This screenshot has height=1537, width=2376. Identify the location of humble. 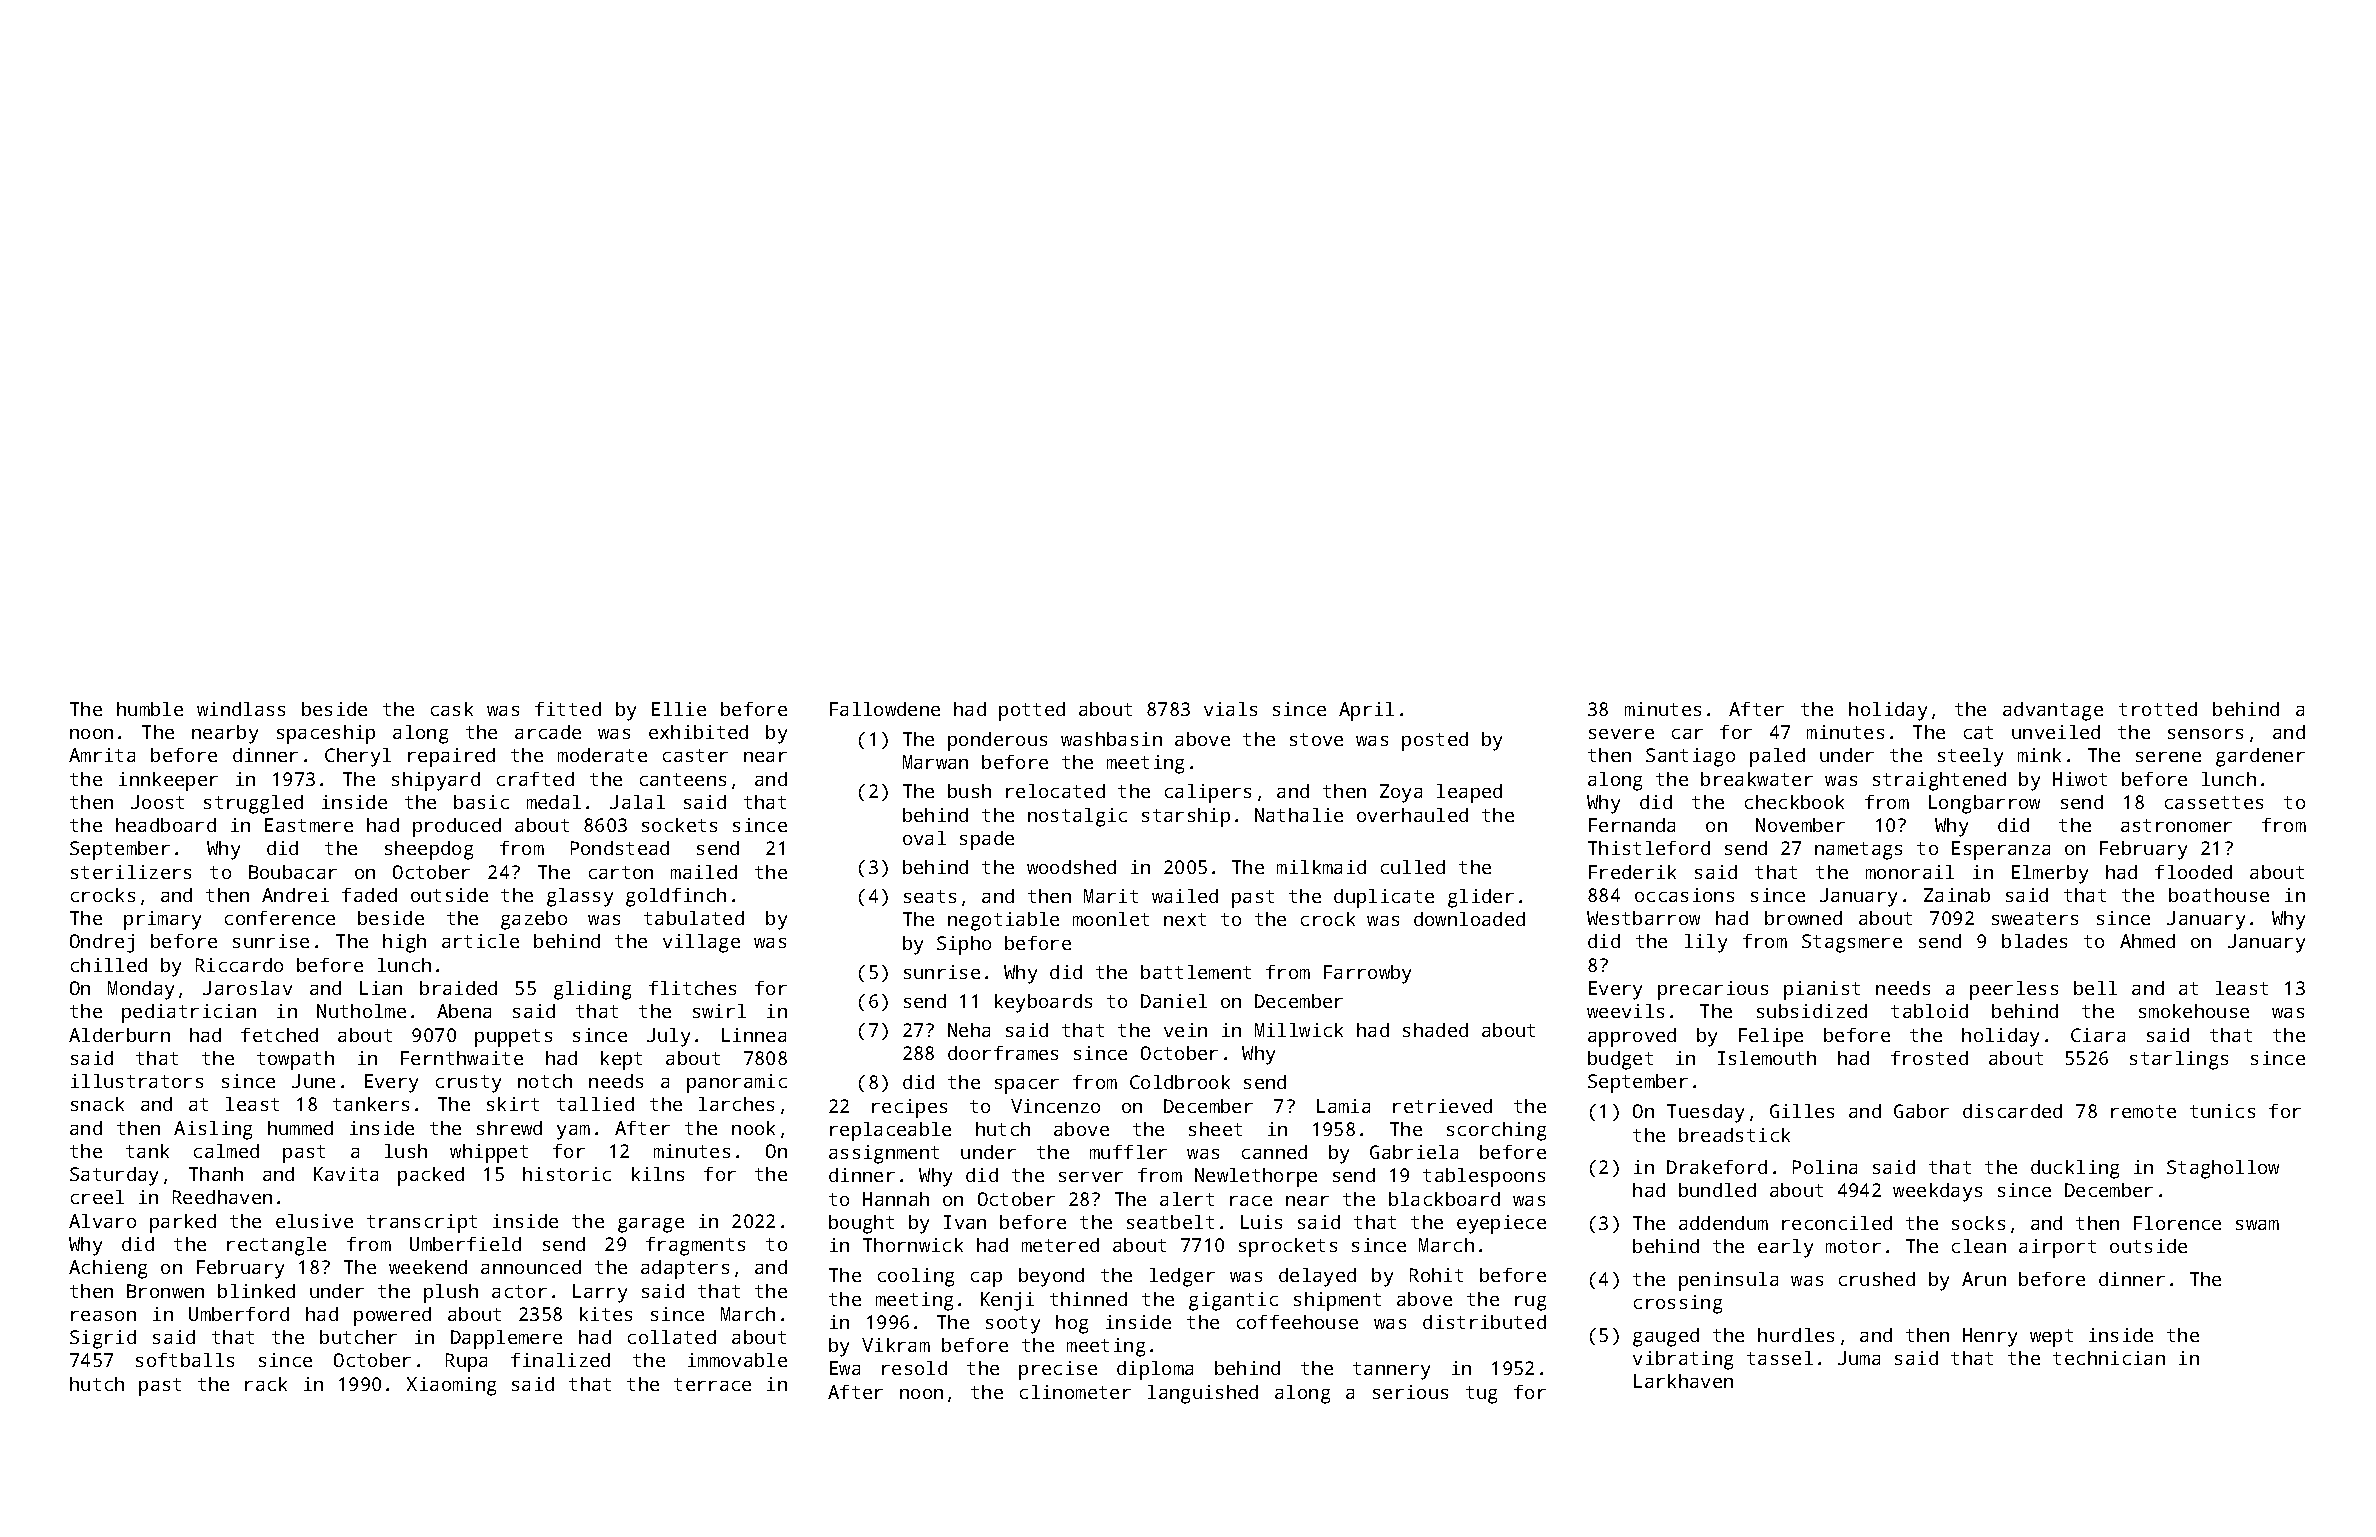
(150, 709).
